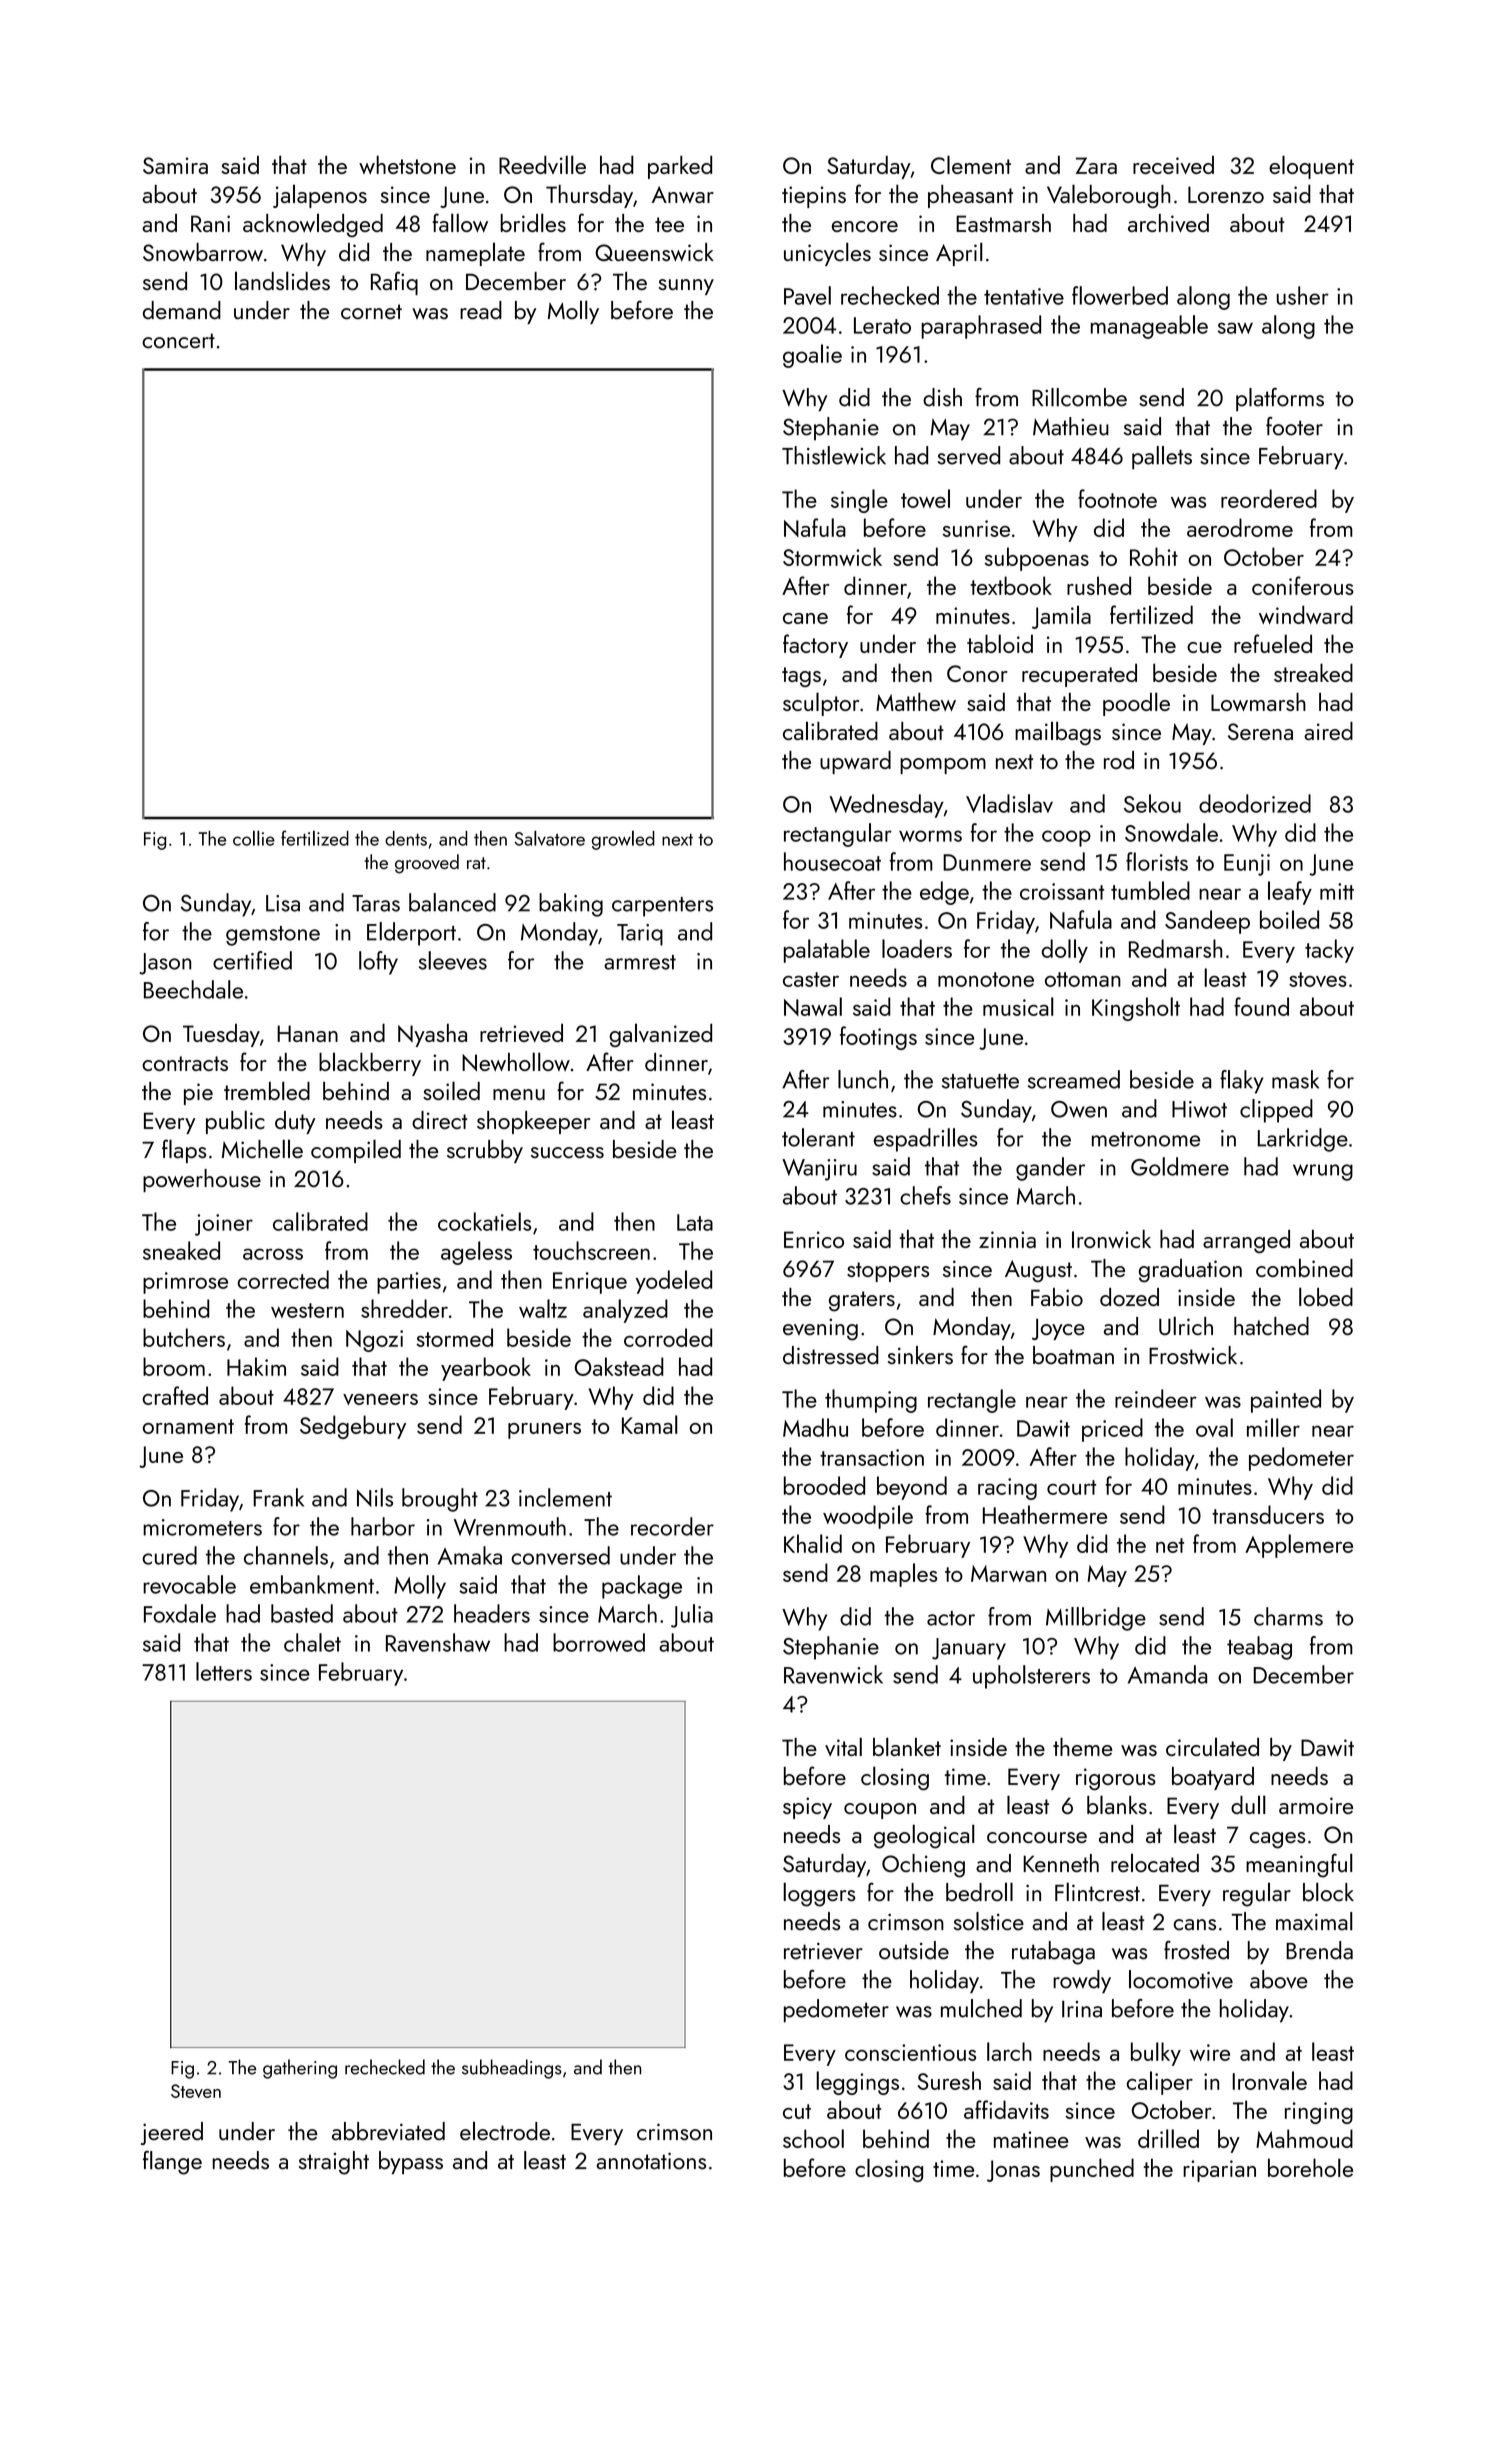 The height and width of the image is (2464, 1496). I want to click on boatman, so click(1073, 1355).
